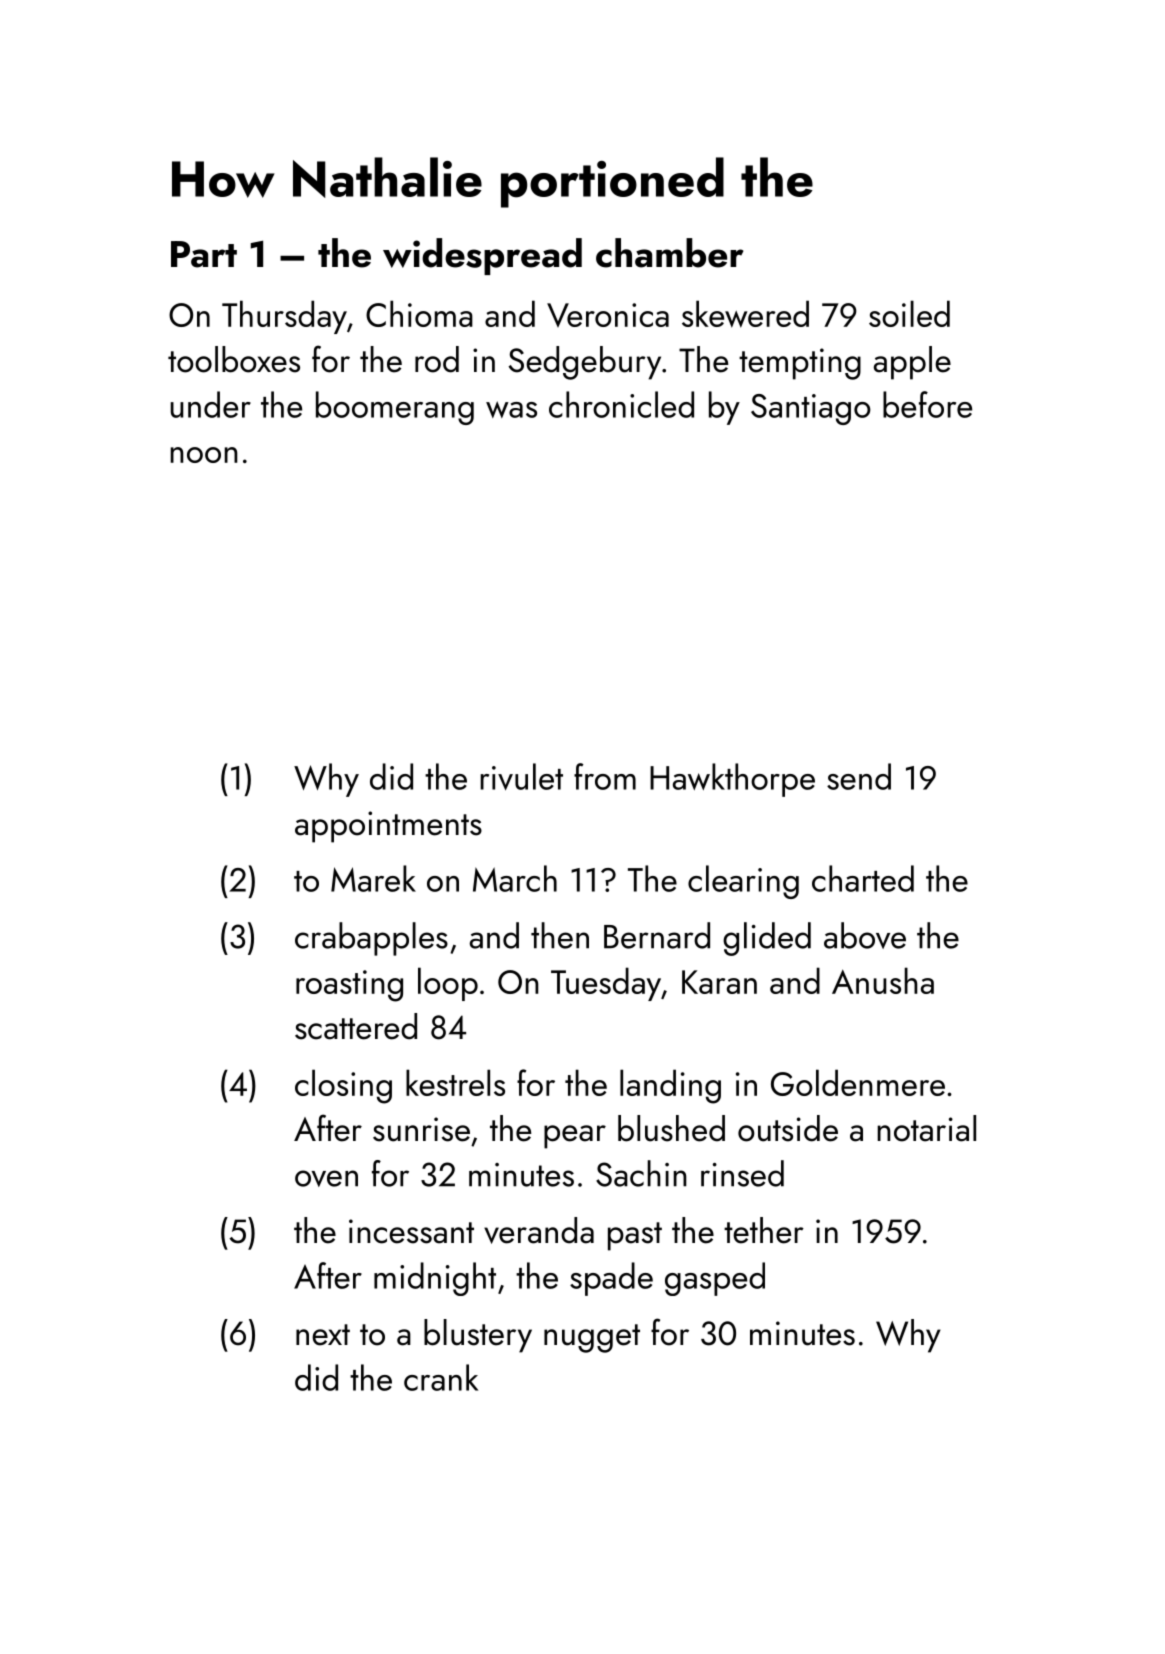  Describe the element at coordinates (865, 935) in the document. I see `above` at that location.
